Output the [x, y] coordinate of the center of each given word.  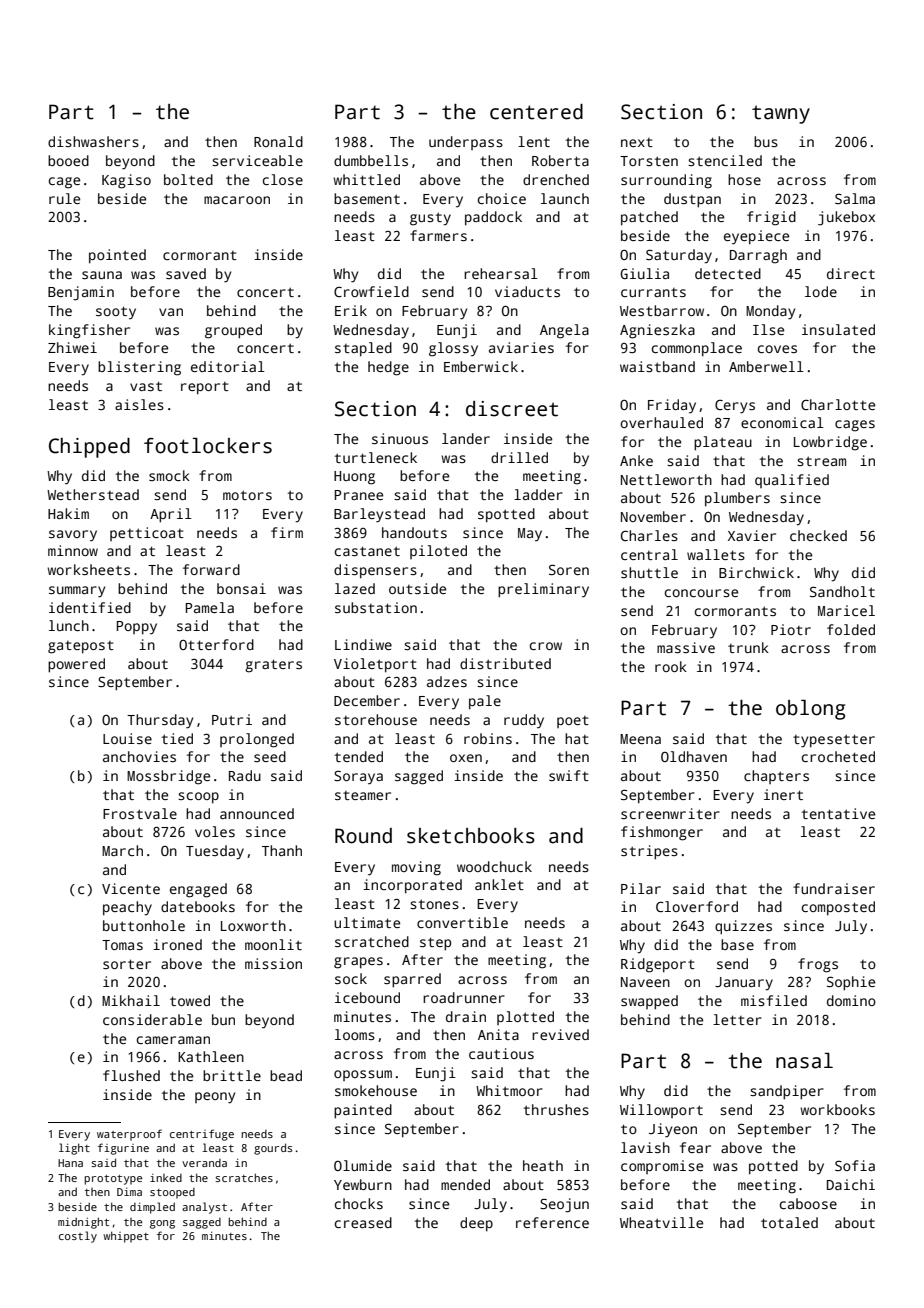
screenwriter [670, 813]
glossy [453, 349]
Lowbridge [830, 443]
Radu [245, 775]
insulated [838, 329]
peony [215, 1098]
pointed [117, 256]
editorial [228, 366]
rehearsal [501, 273]
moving [416, 868]
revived [560, 1034]
